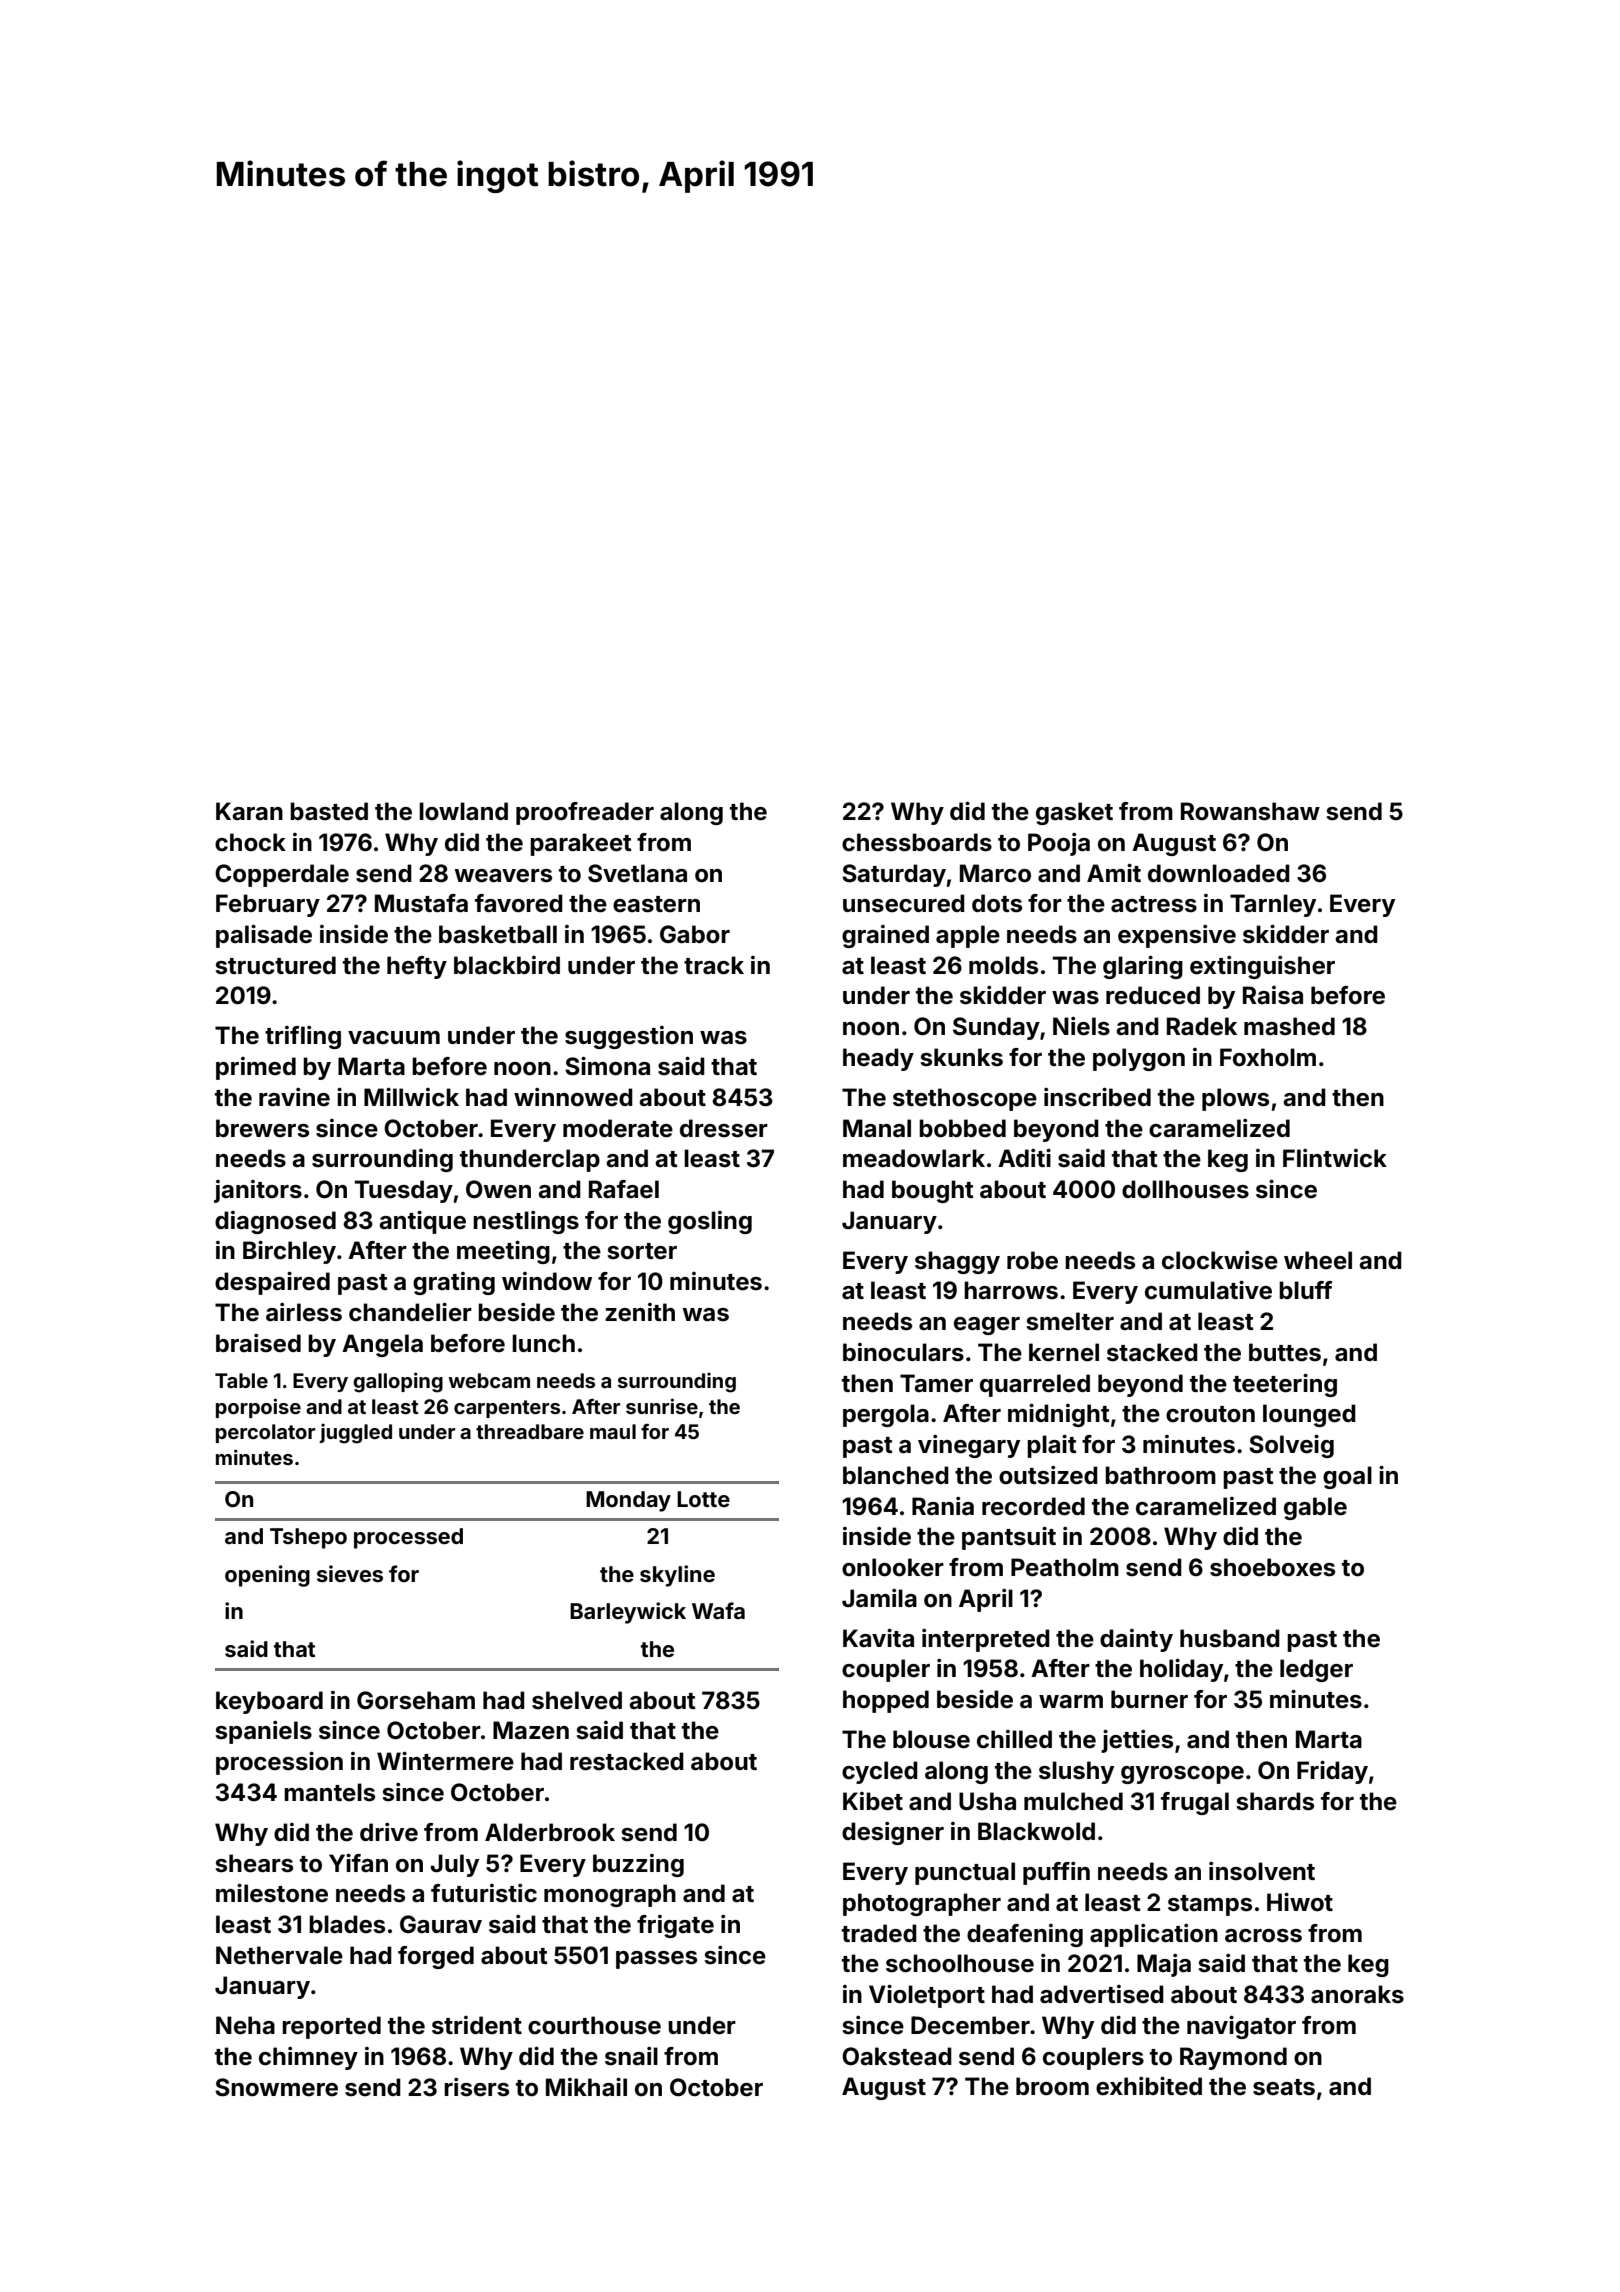  Describe the element at coordinates (996, 1028) in the screenshot. I see `Sunday` at that location.
